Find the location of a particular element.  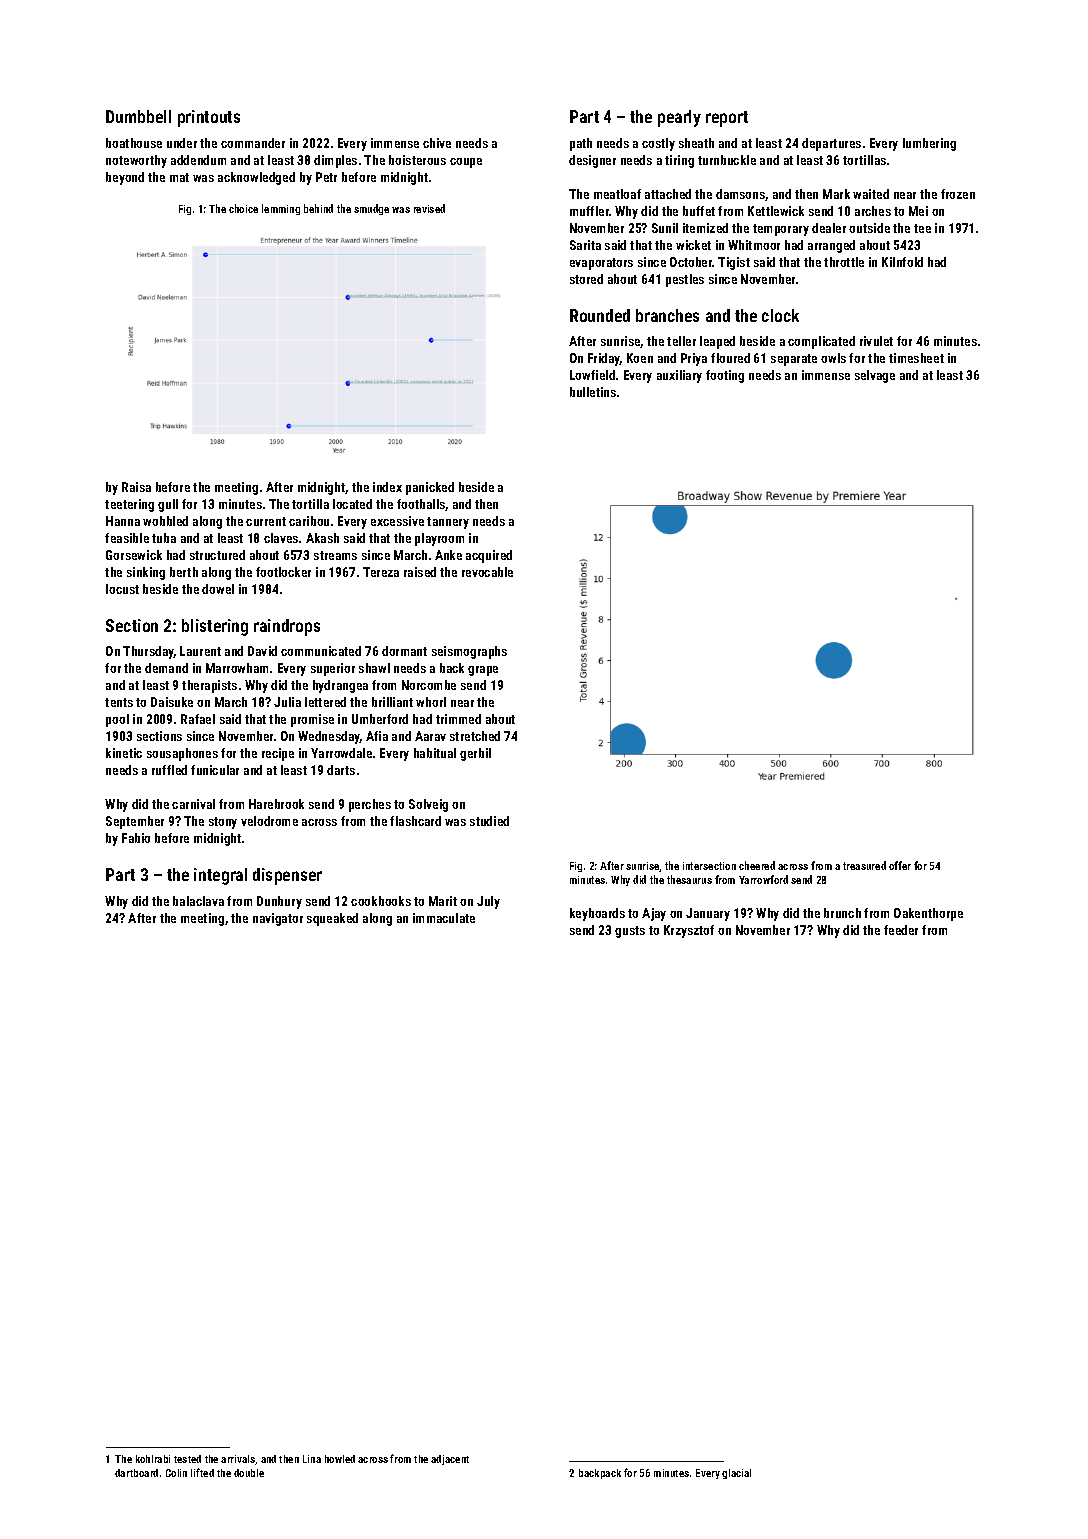

immaculate is located at coordinates (444, 918).
